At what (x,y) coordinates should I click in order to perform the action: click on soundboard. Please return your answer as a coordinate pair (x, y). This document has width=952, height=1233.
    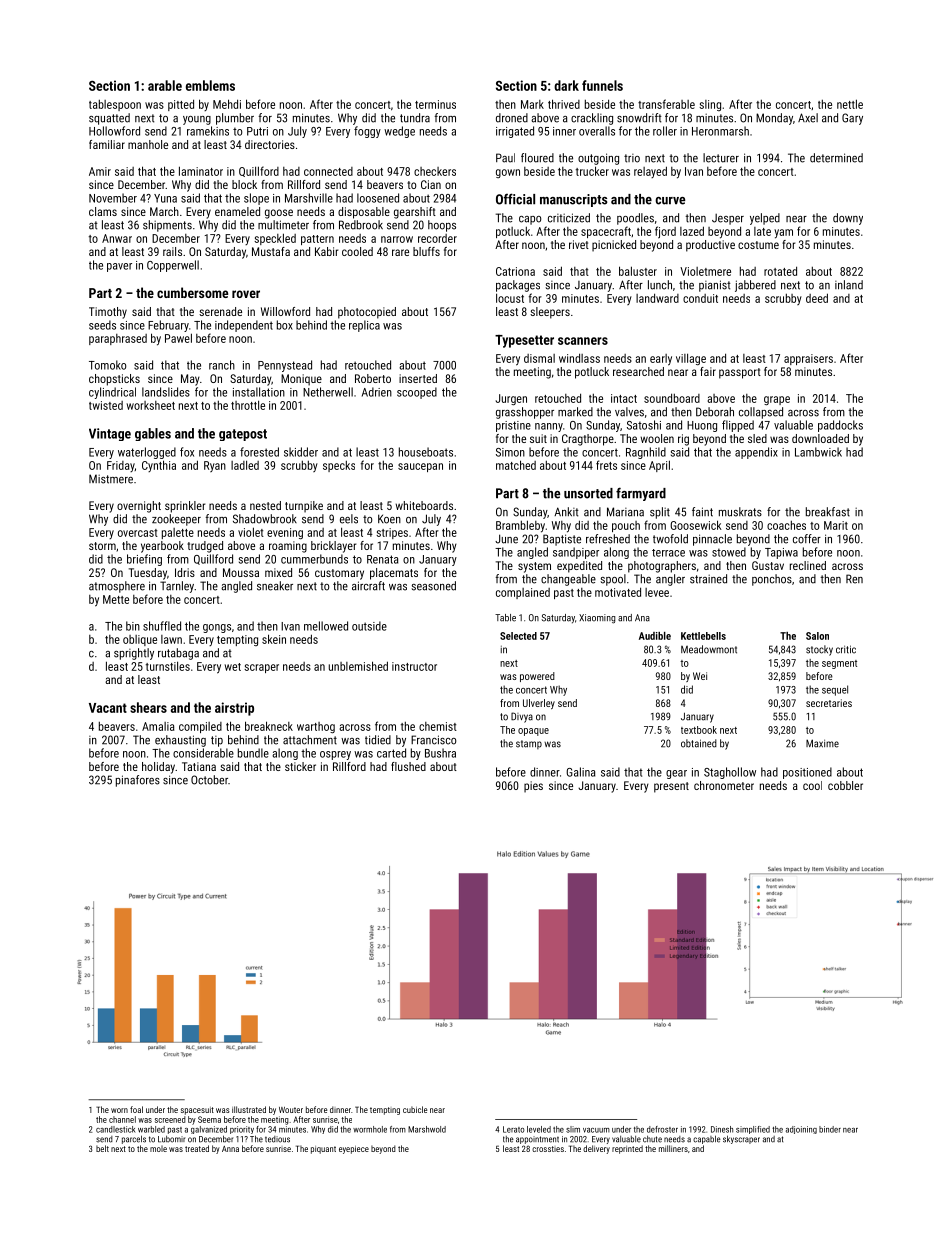
    Looking at the image, I should click on (672, 398).
